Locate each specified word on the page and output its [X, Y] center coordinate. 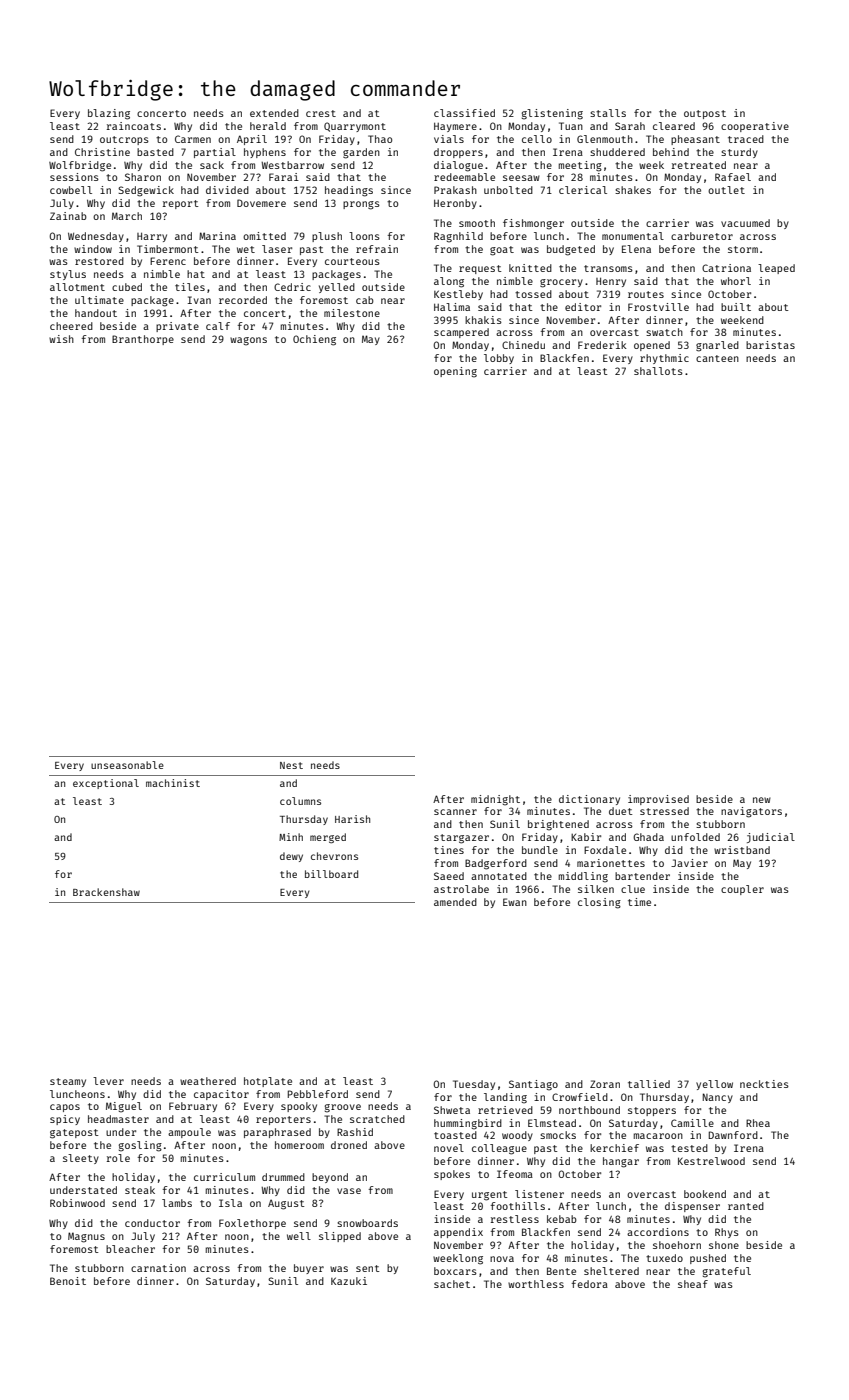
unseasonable [127, 765]
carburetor [702, 236]
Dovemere [261, 203]
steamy [68, 1082]
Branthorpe [143, 340]
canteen [717, 358]
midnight [495, 800]
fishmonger [533, 224]
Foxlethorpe [252, 1224]
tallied [649, 1084]
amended [455, 902]
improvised [658, 800]
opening [455, 372]
